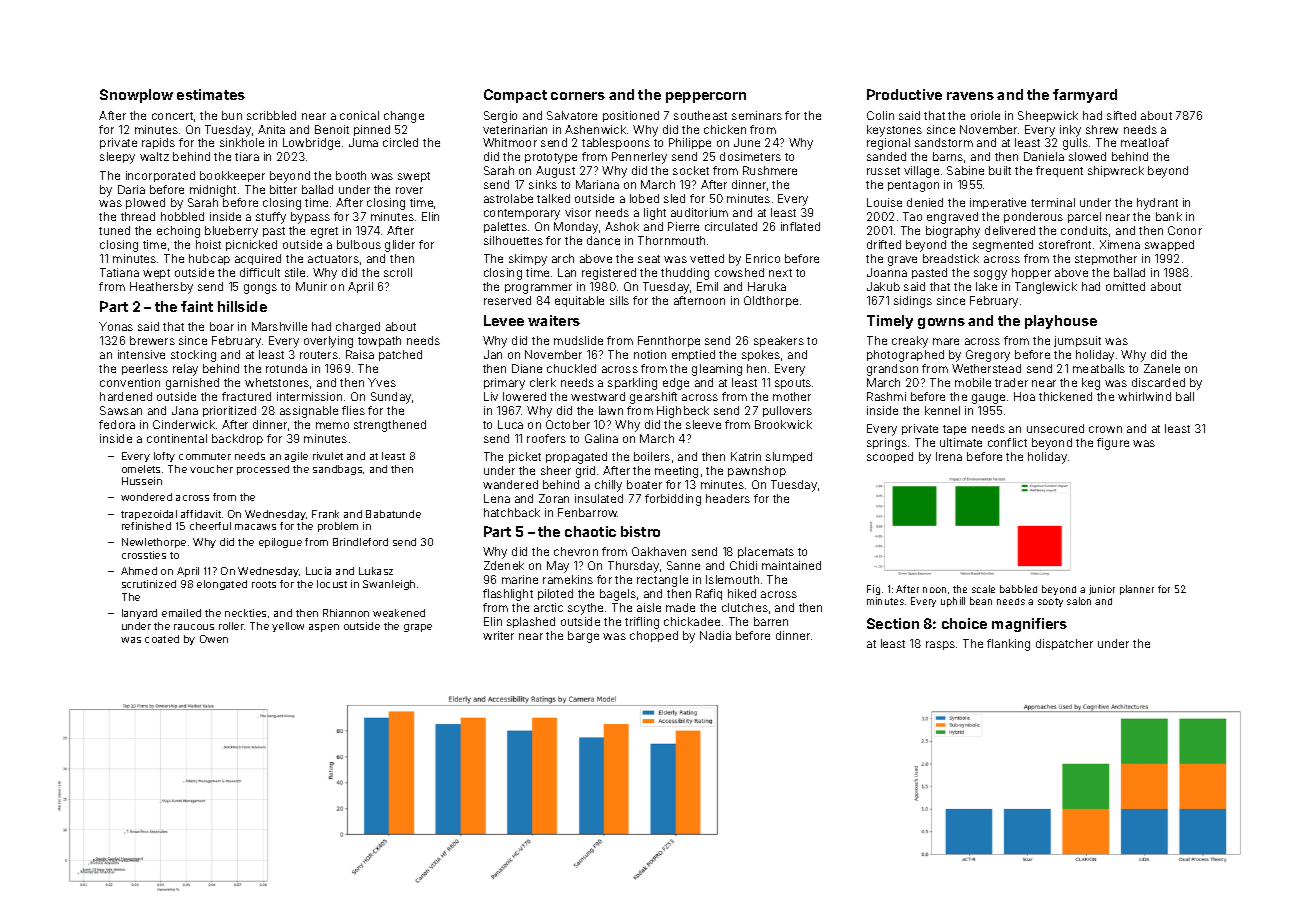 The image size is (1308, 924). I want to click on Ahmed, so click(139, 571).
